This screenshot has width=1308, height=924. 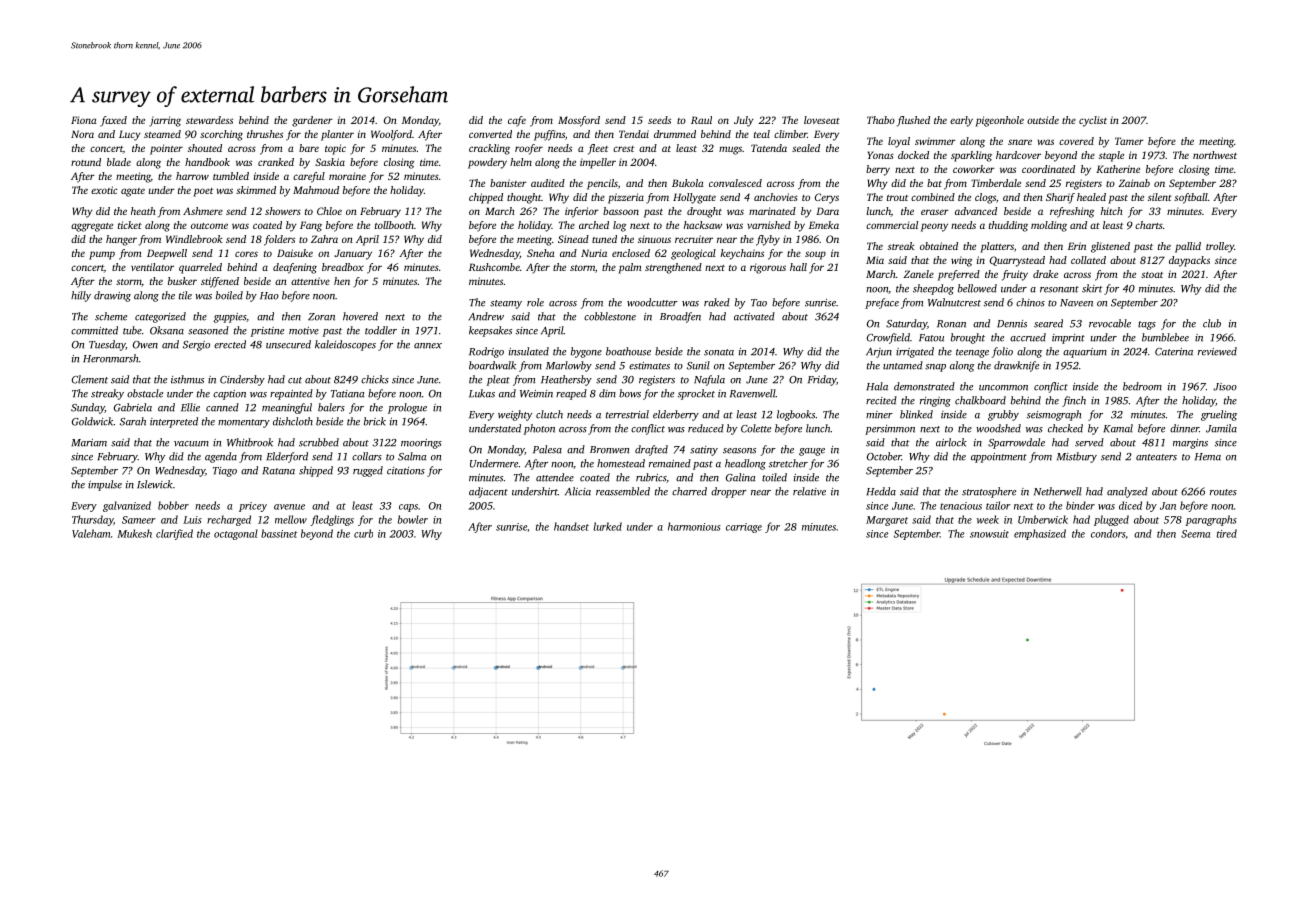 What do you see at coordinates (822, 120) in the screenshot?
I see `loveseat` at bounding box center [822, 120].
